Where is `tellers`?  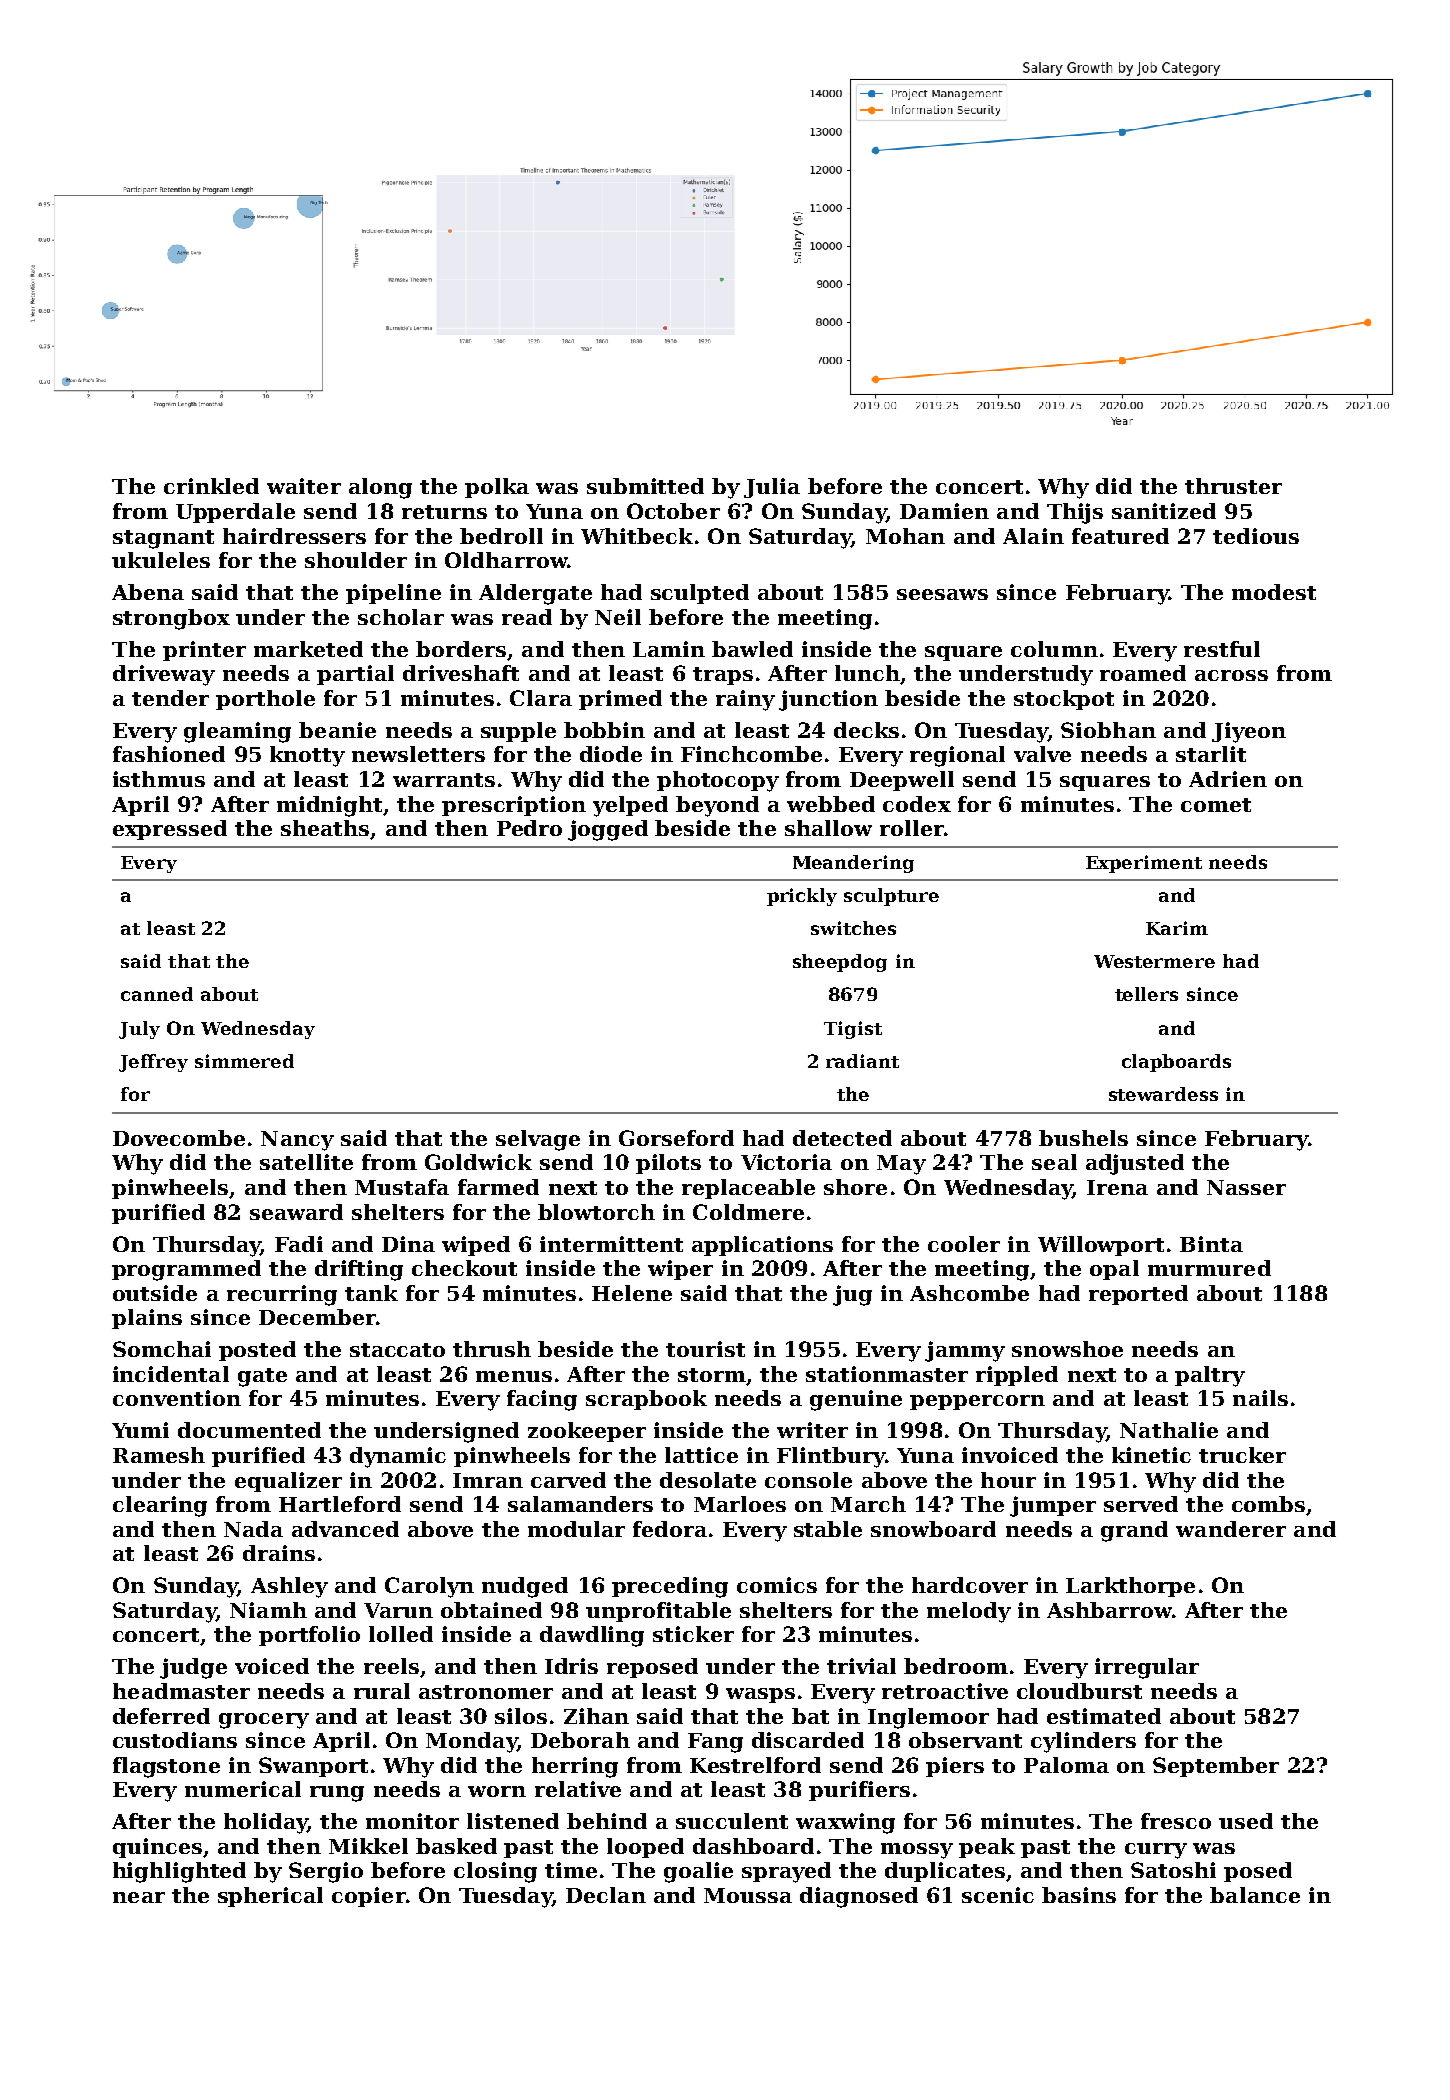 tellers is located at coordinates (1146, 994).
